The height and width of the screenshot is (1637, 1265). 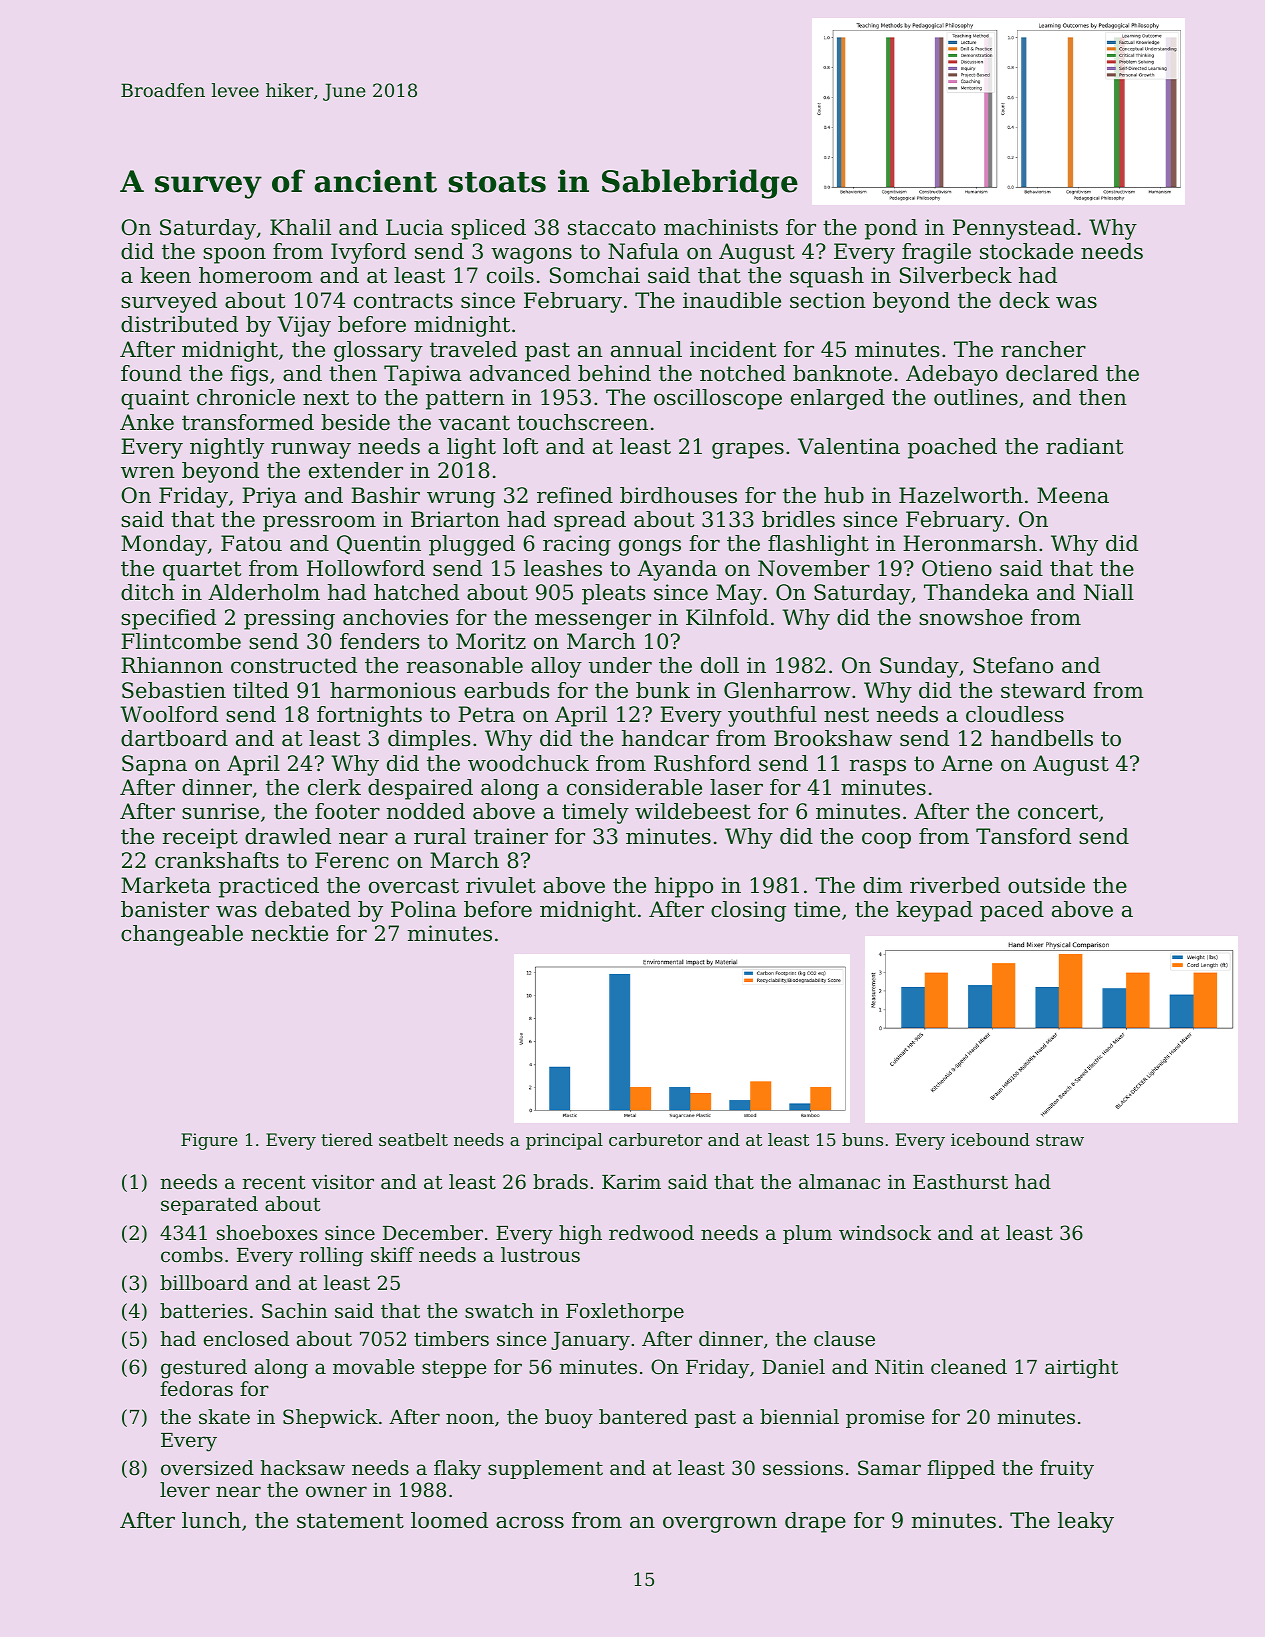 I want to click on Stefano, so click(x=1013, y=665).
